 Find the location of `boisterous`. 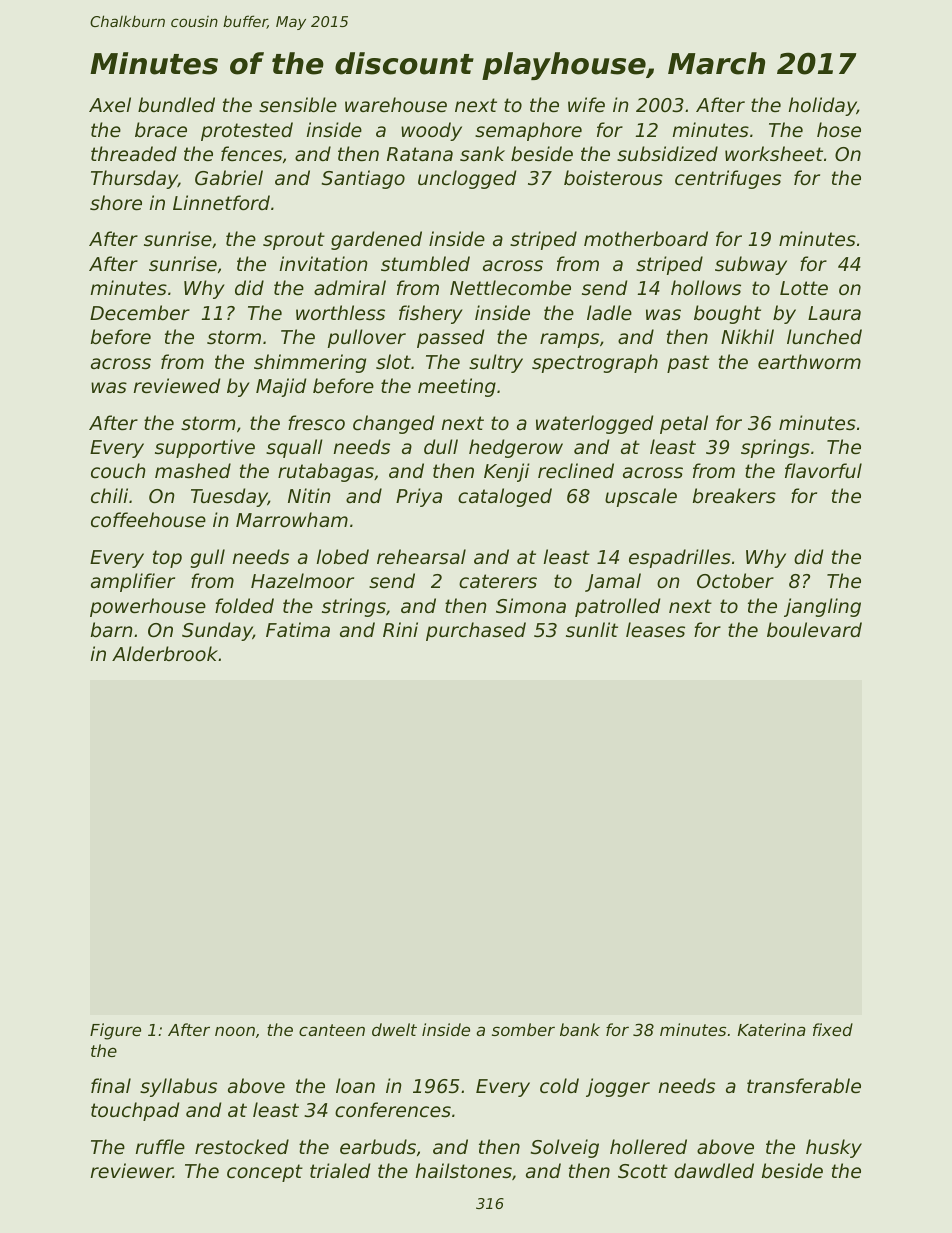

boisterous is located at coordinates (613, 177).
